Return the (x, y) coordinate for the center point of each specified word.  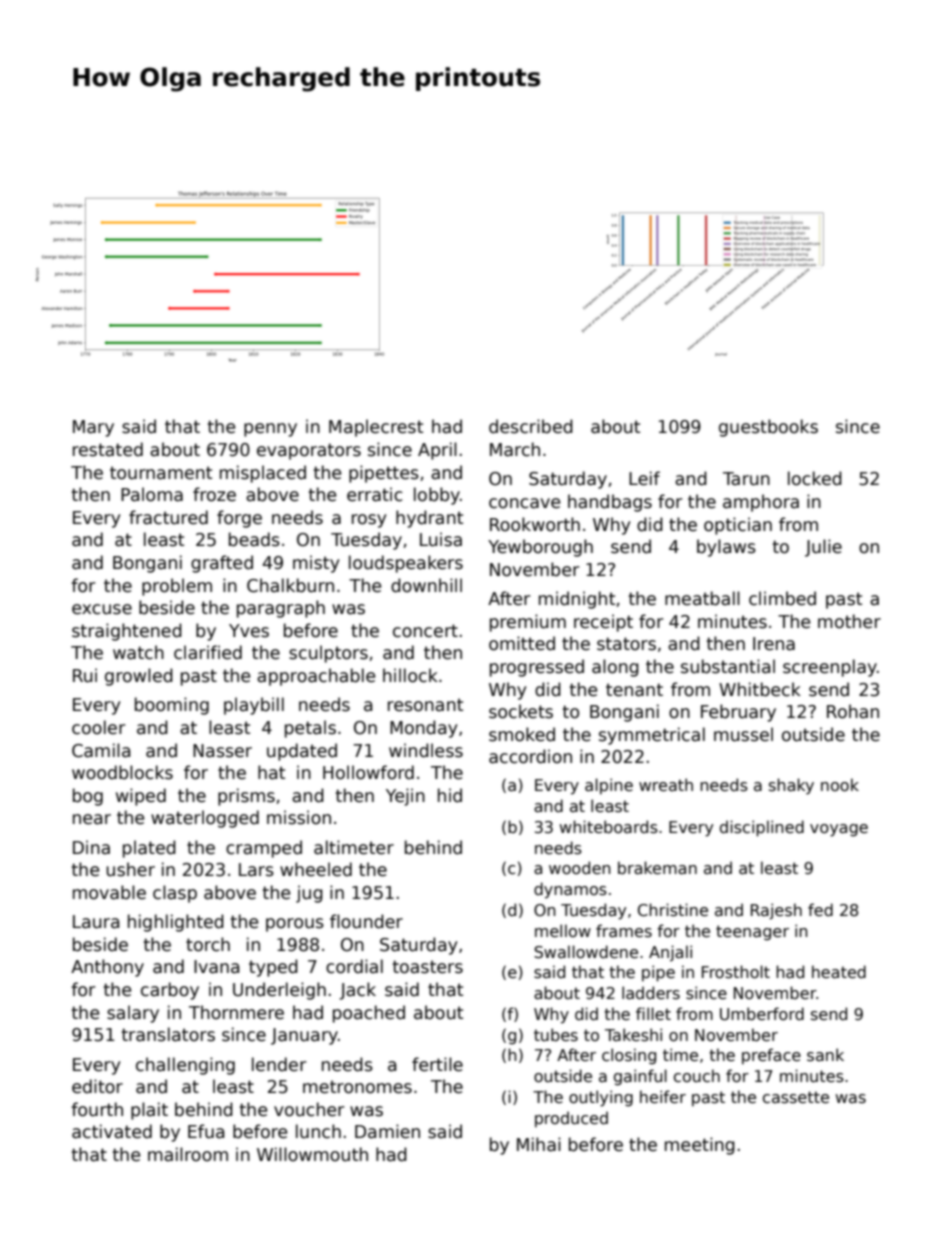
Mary (93, 428)
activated (112, 1131)
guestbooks (768, 428)
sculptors (328, 654)
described (531, 426)
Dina (91, 847)
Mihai (539, 1144)
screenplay (830, 668)
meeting (700, 1146)
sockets (521, 711)
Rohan (853, 711)
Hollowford (368, 772)
